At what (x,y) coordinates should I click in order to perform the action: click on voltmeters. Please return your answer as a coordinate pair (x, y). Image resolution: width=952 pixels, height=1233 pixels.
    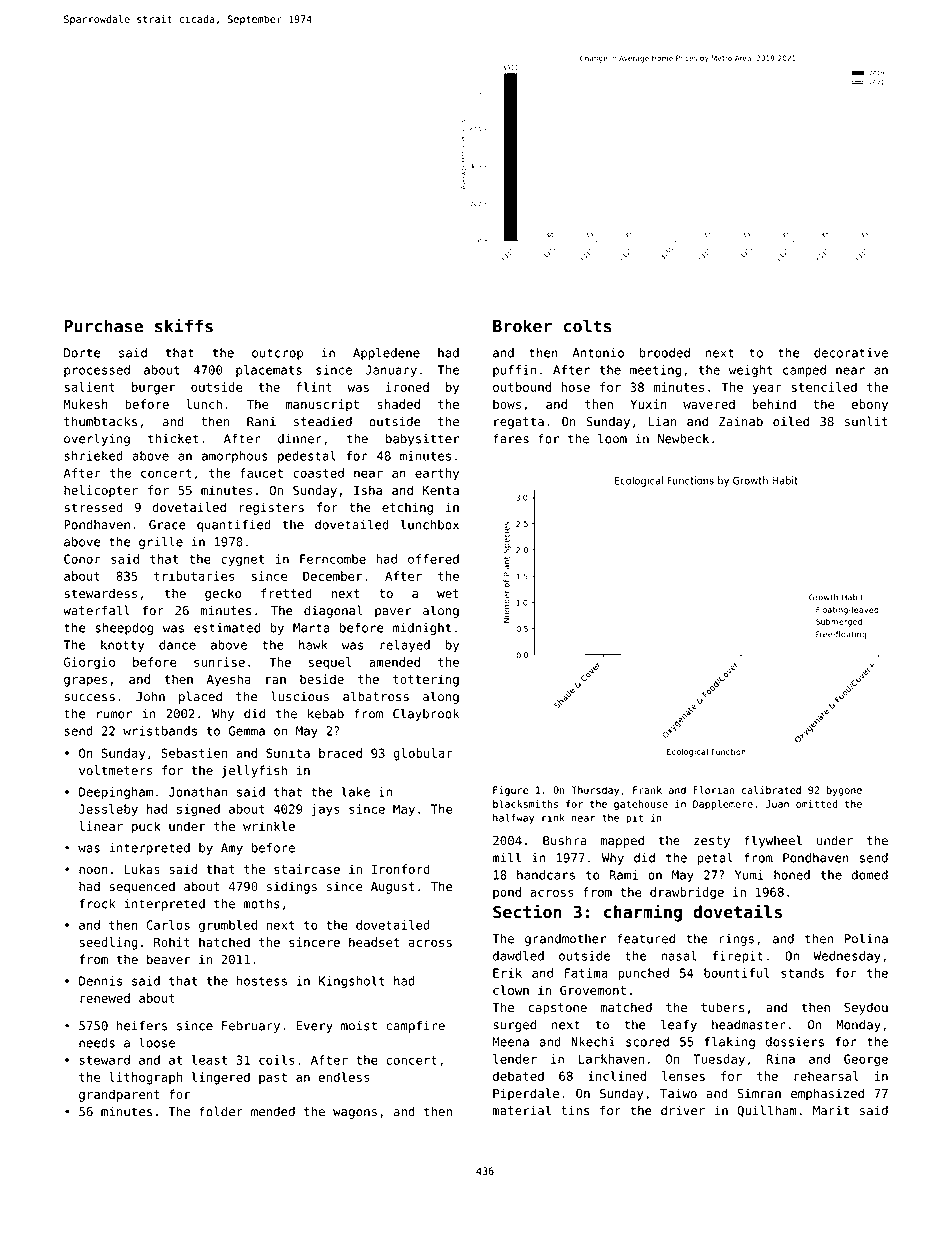
    Looking at the image, I should click on (115, 770).
